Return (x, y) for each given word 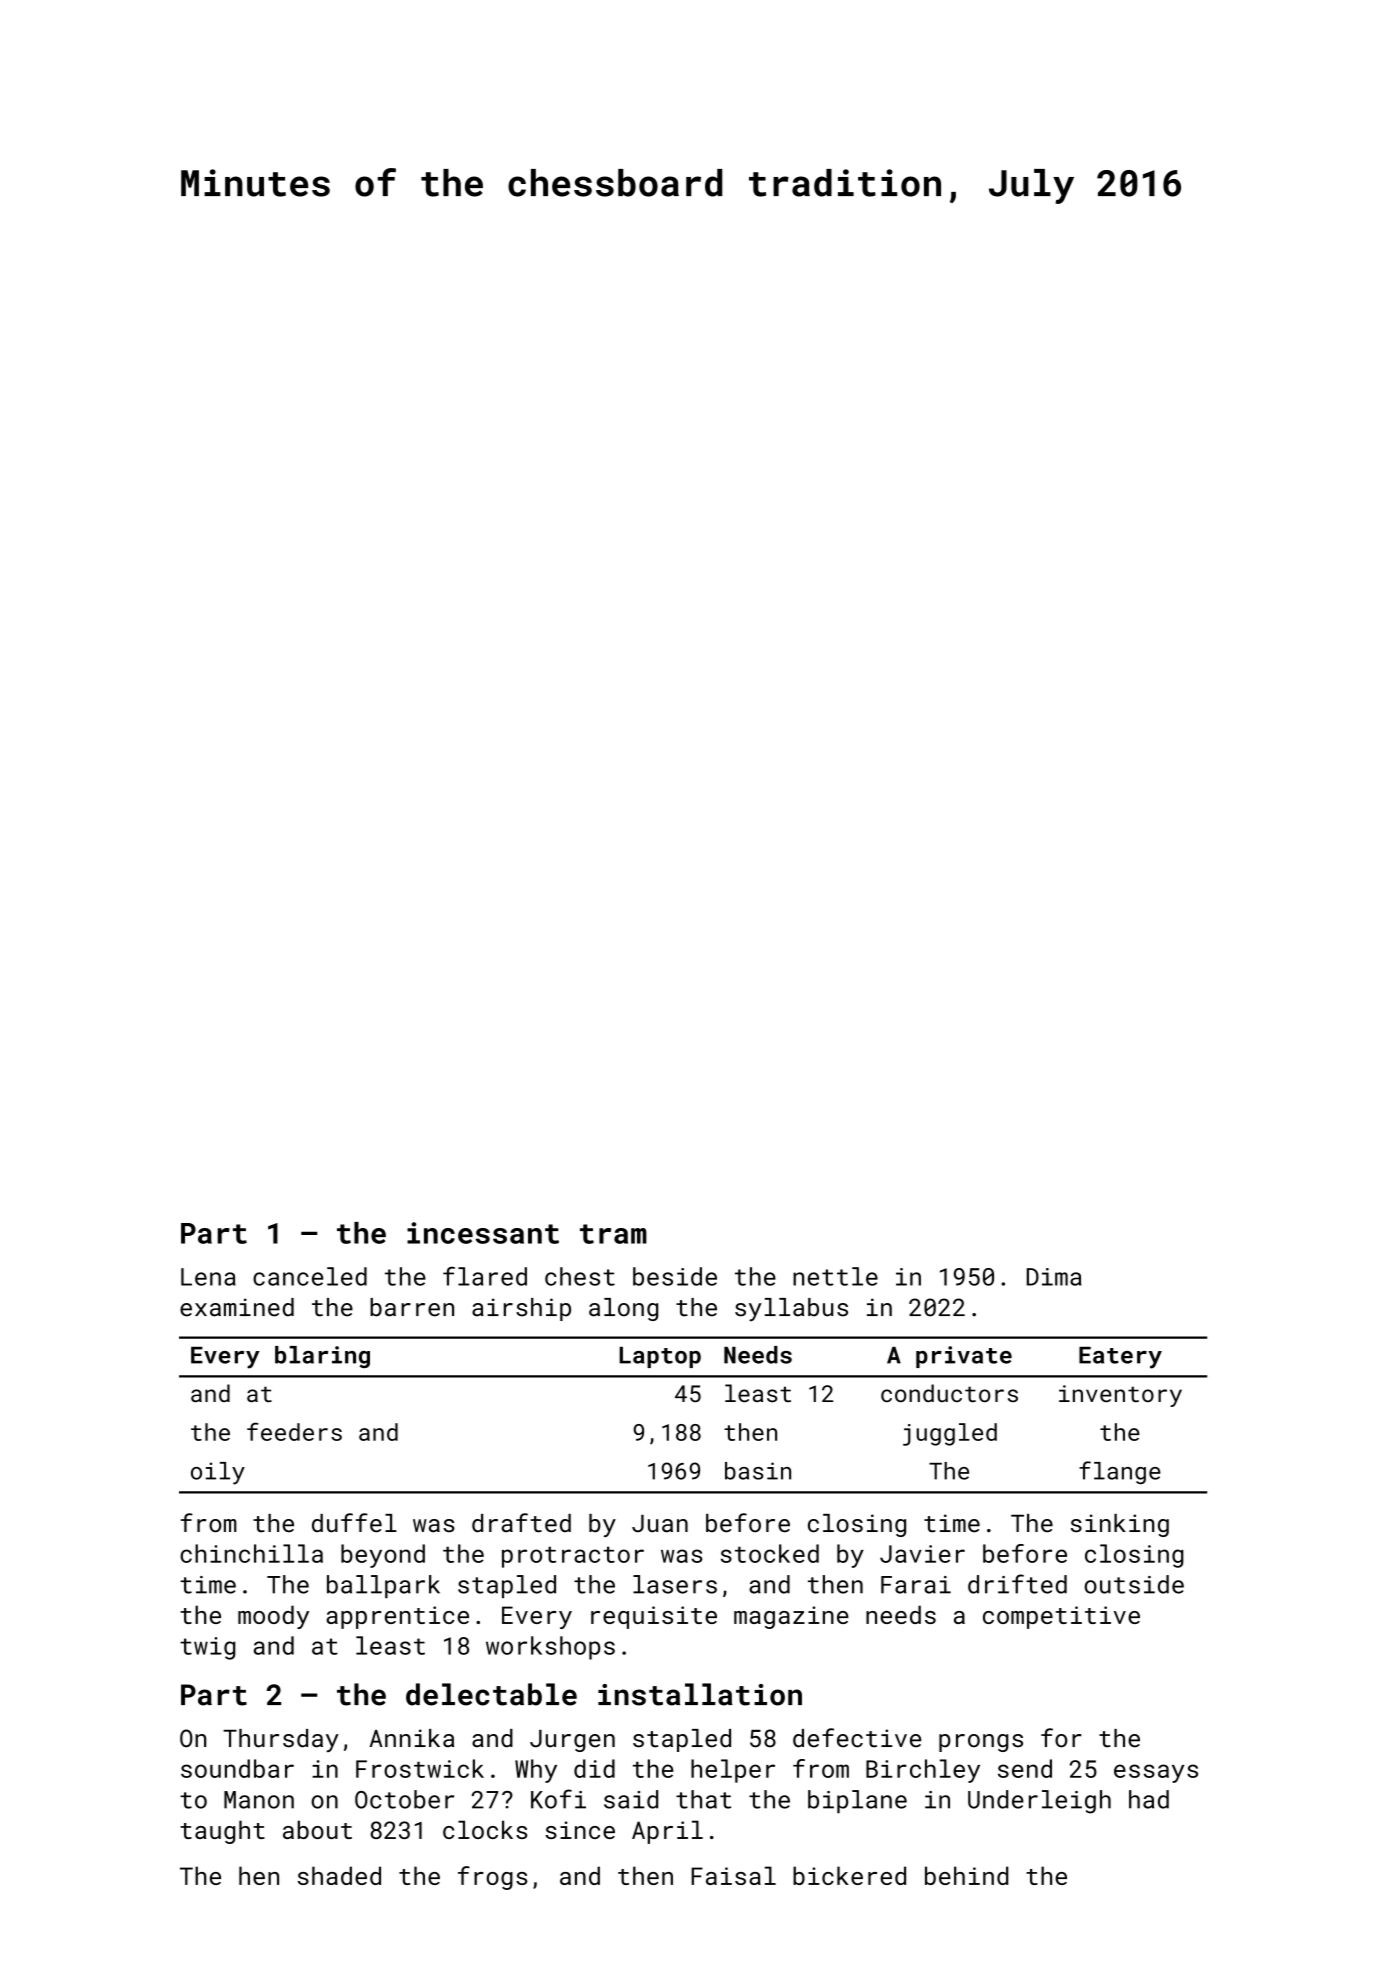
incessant (483, 1233)
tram (613, 1234)
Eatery (1120, 1358)
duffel (354, 1523)
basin (758, 1471)
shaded (339, 1875)
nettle (835, 1276)
